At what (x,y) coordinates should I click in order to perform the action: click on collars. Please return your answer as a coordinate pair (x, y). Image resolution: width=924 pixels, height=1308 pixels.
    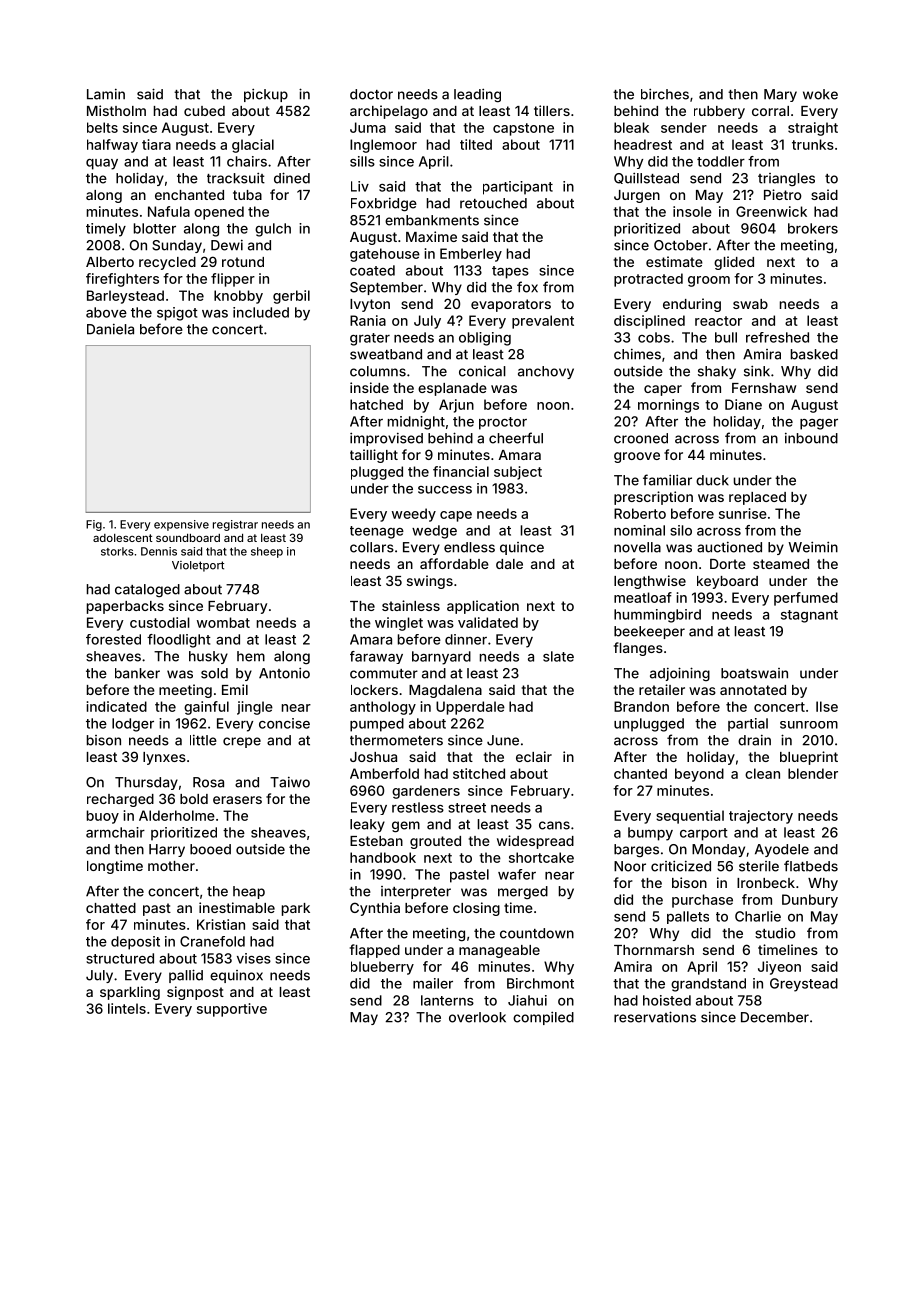
    Looking at the image, I should click on (372, 547).
